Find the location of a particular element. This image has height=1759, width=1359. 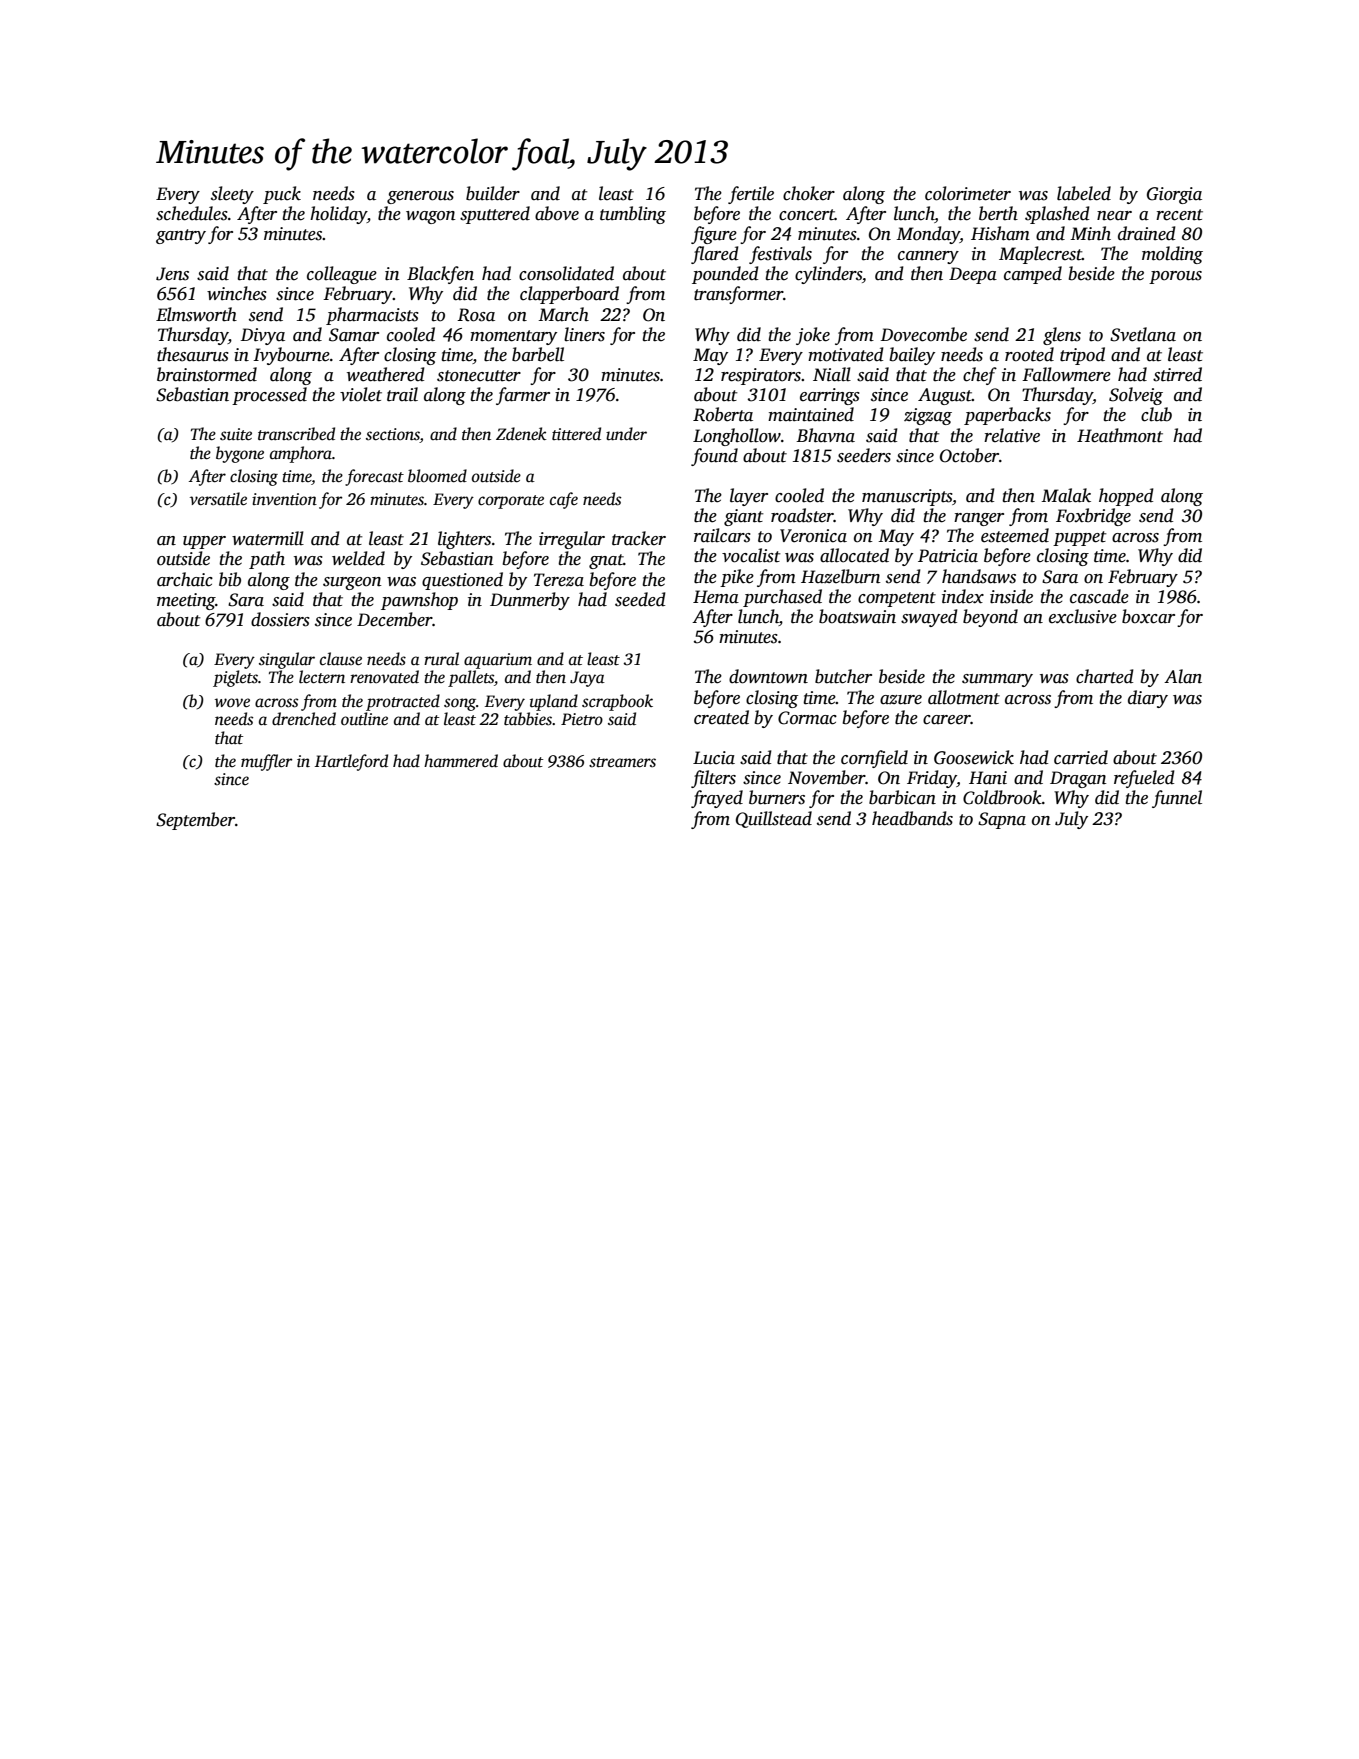

diary is located at coordinates (1148, 699).
